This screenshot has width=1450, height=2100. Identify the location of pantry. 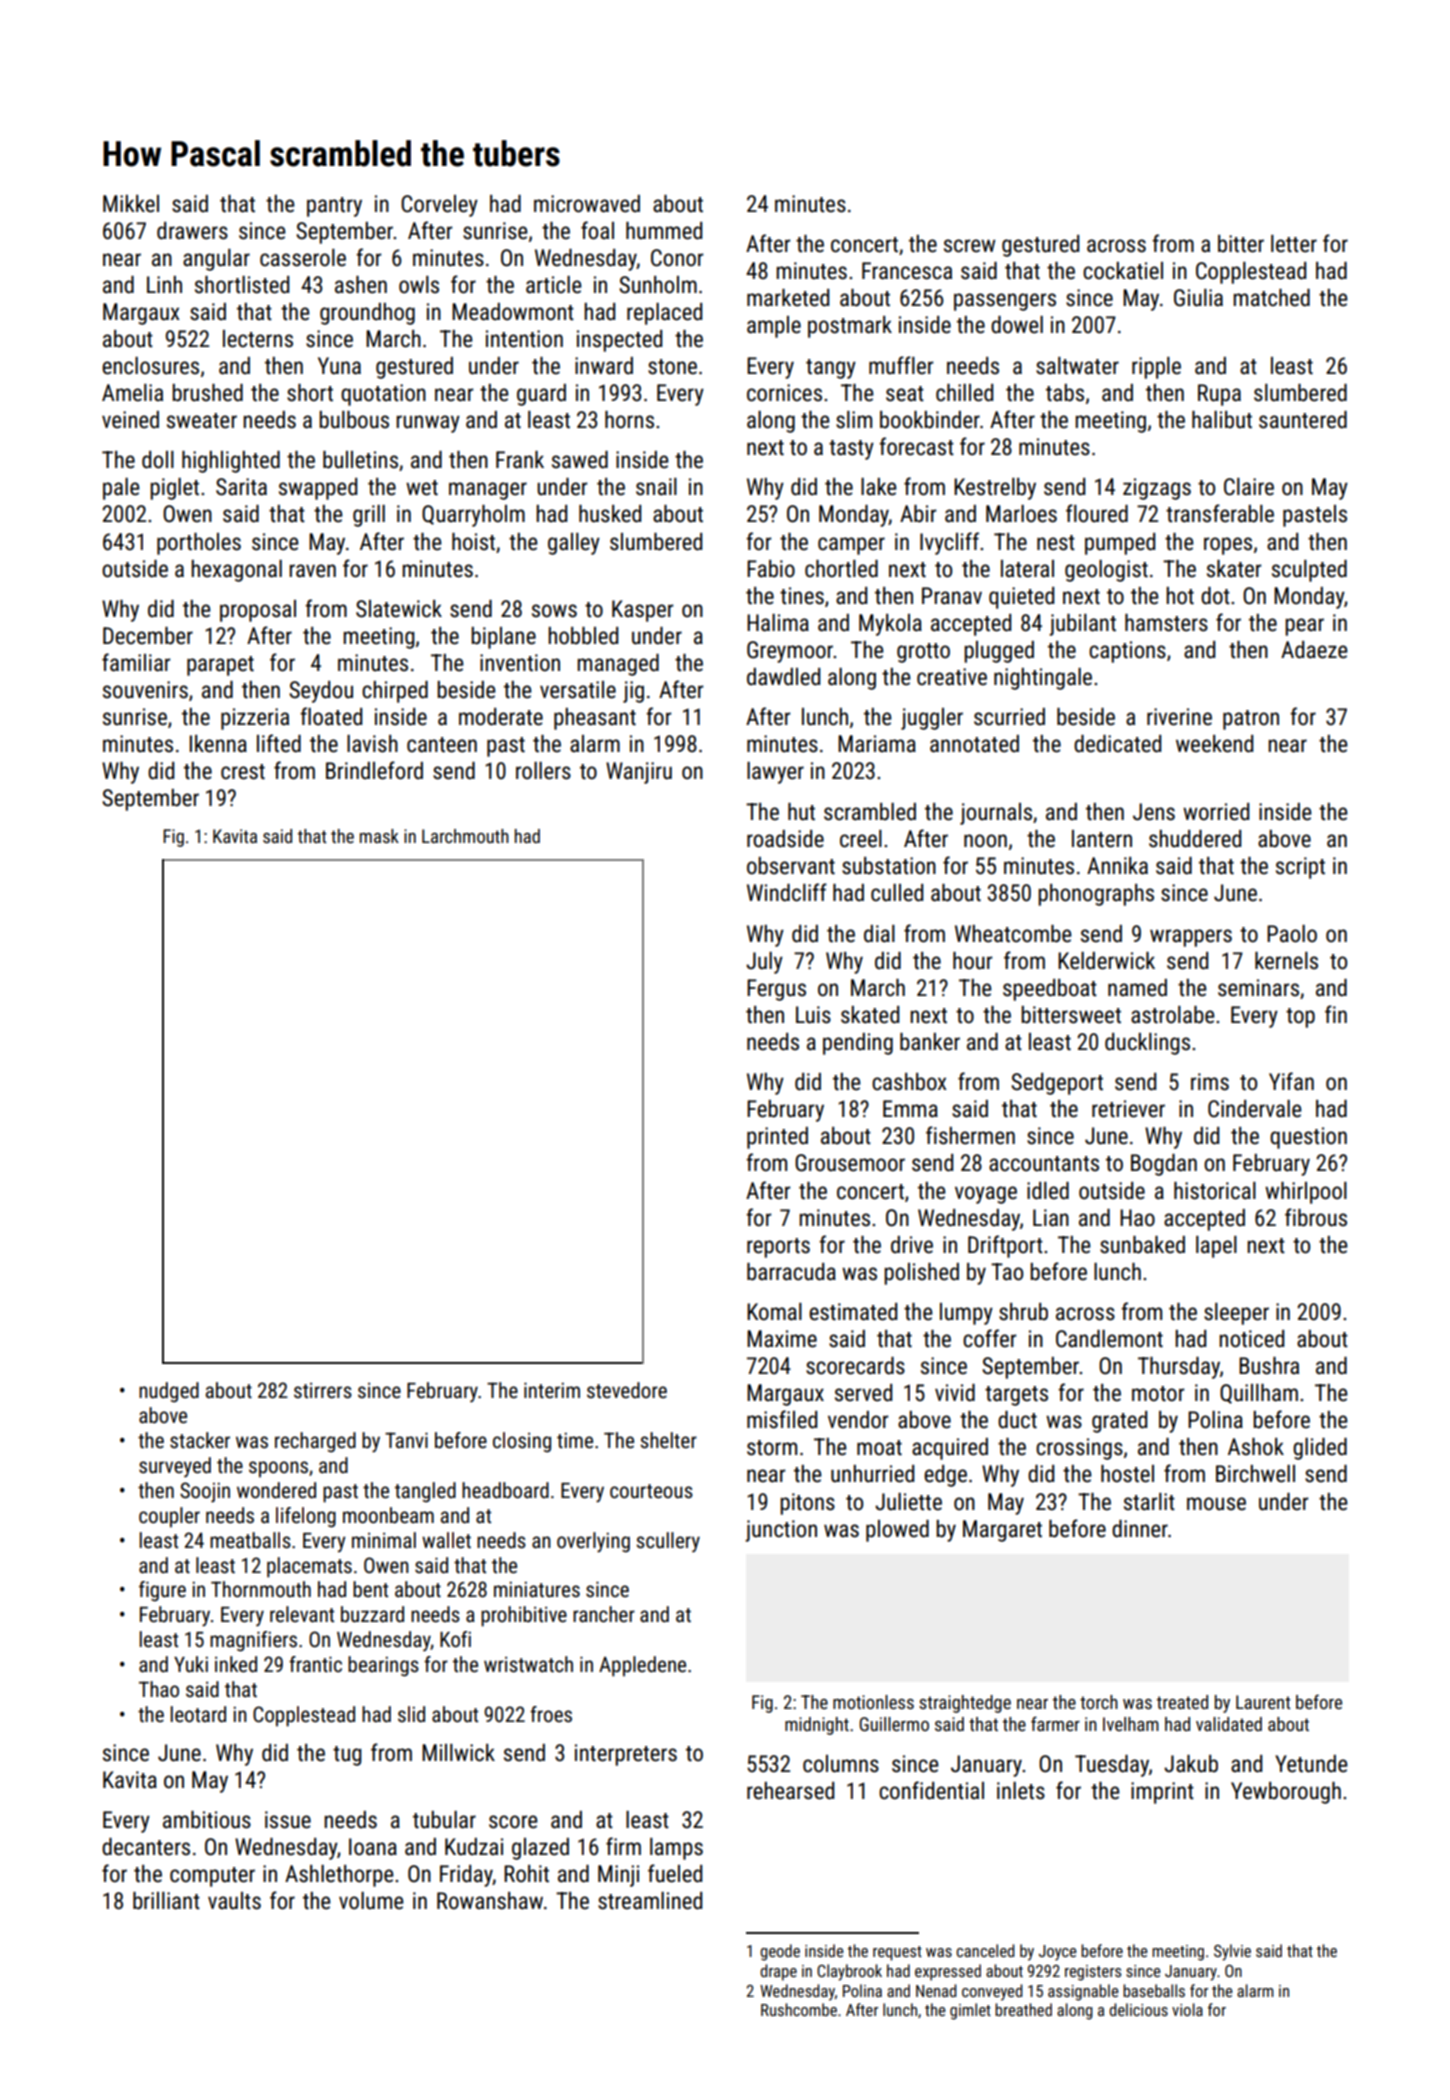
(334, 207).
